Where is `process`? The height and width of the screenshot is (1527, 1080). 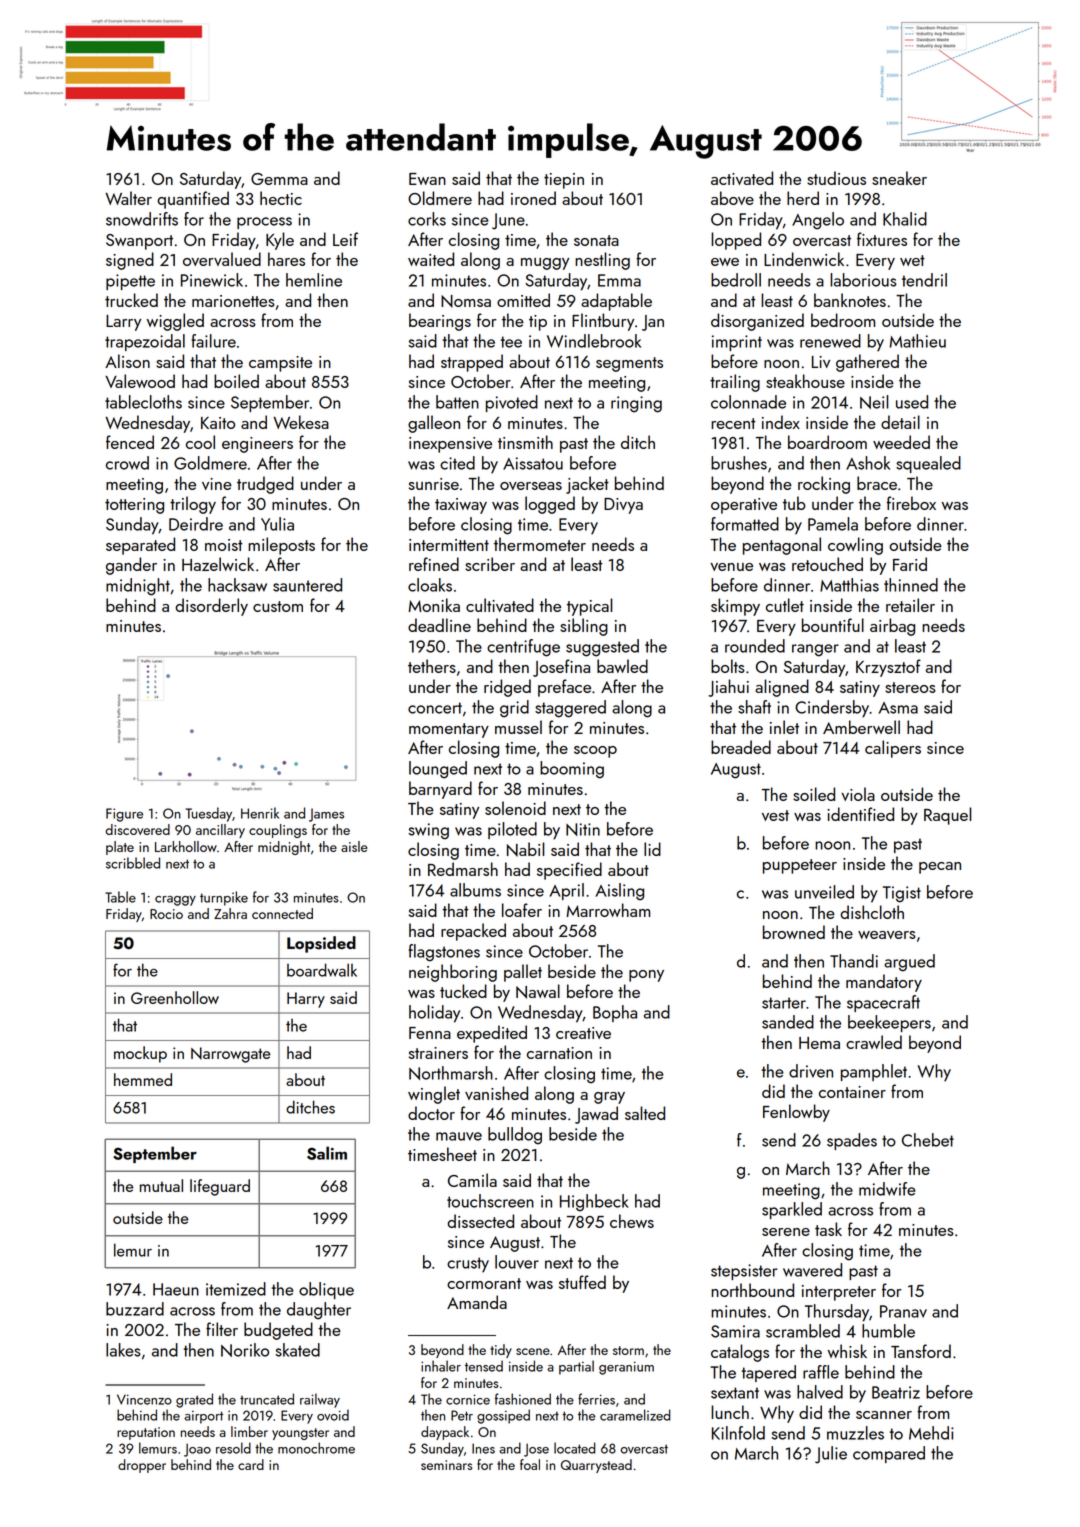 process is located at coordinates (264, 223).
